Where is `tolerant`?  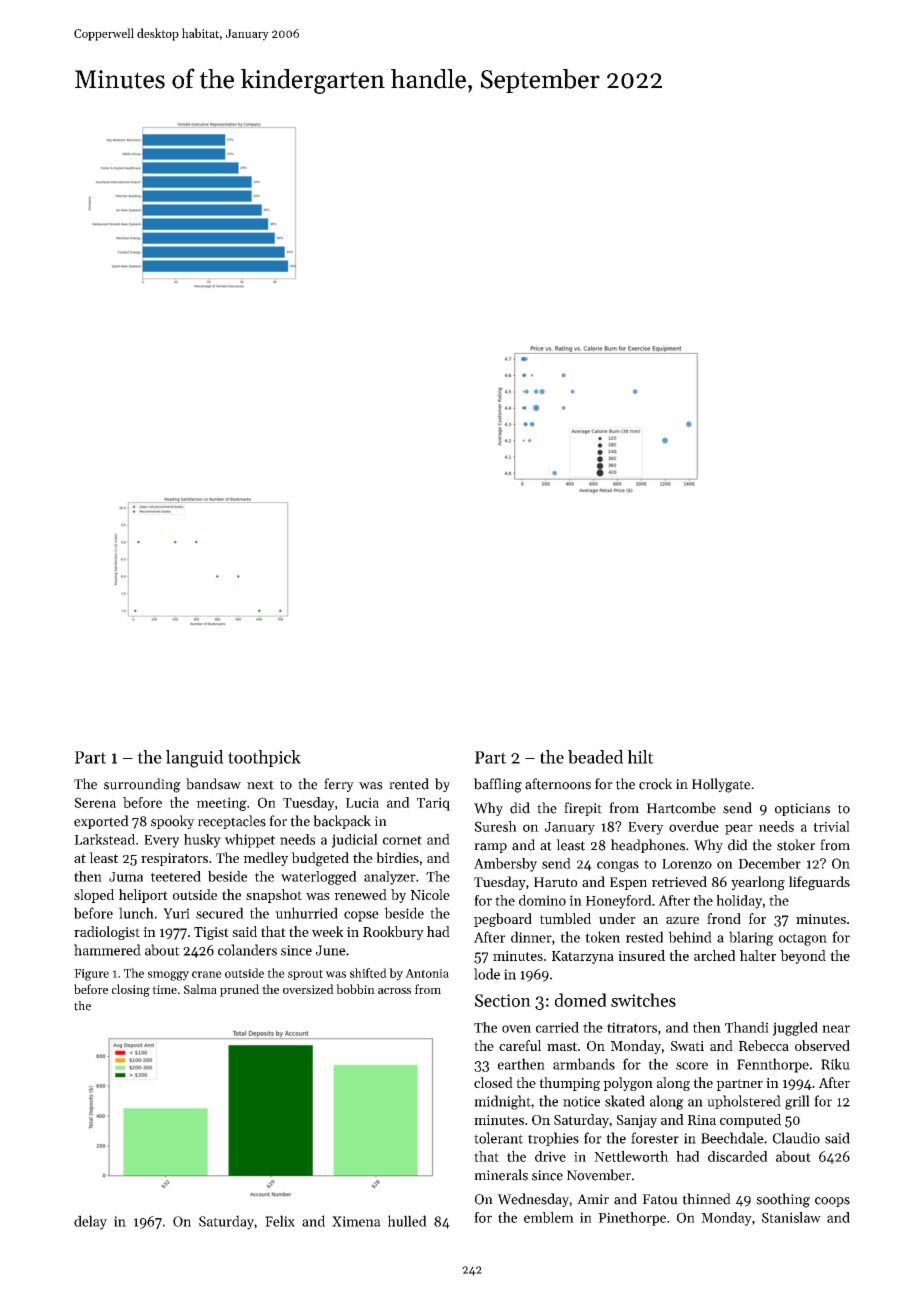
tolerant is located at coordinates (498, 1138).
